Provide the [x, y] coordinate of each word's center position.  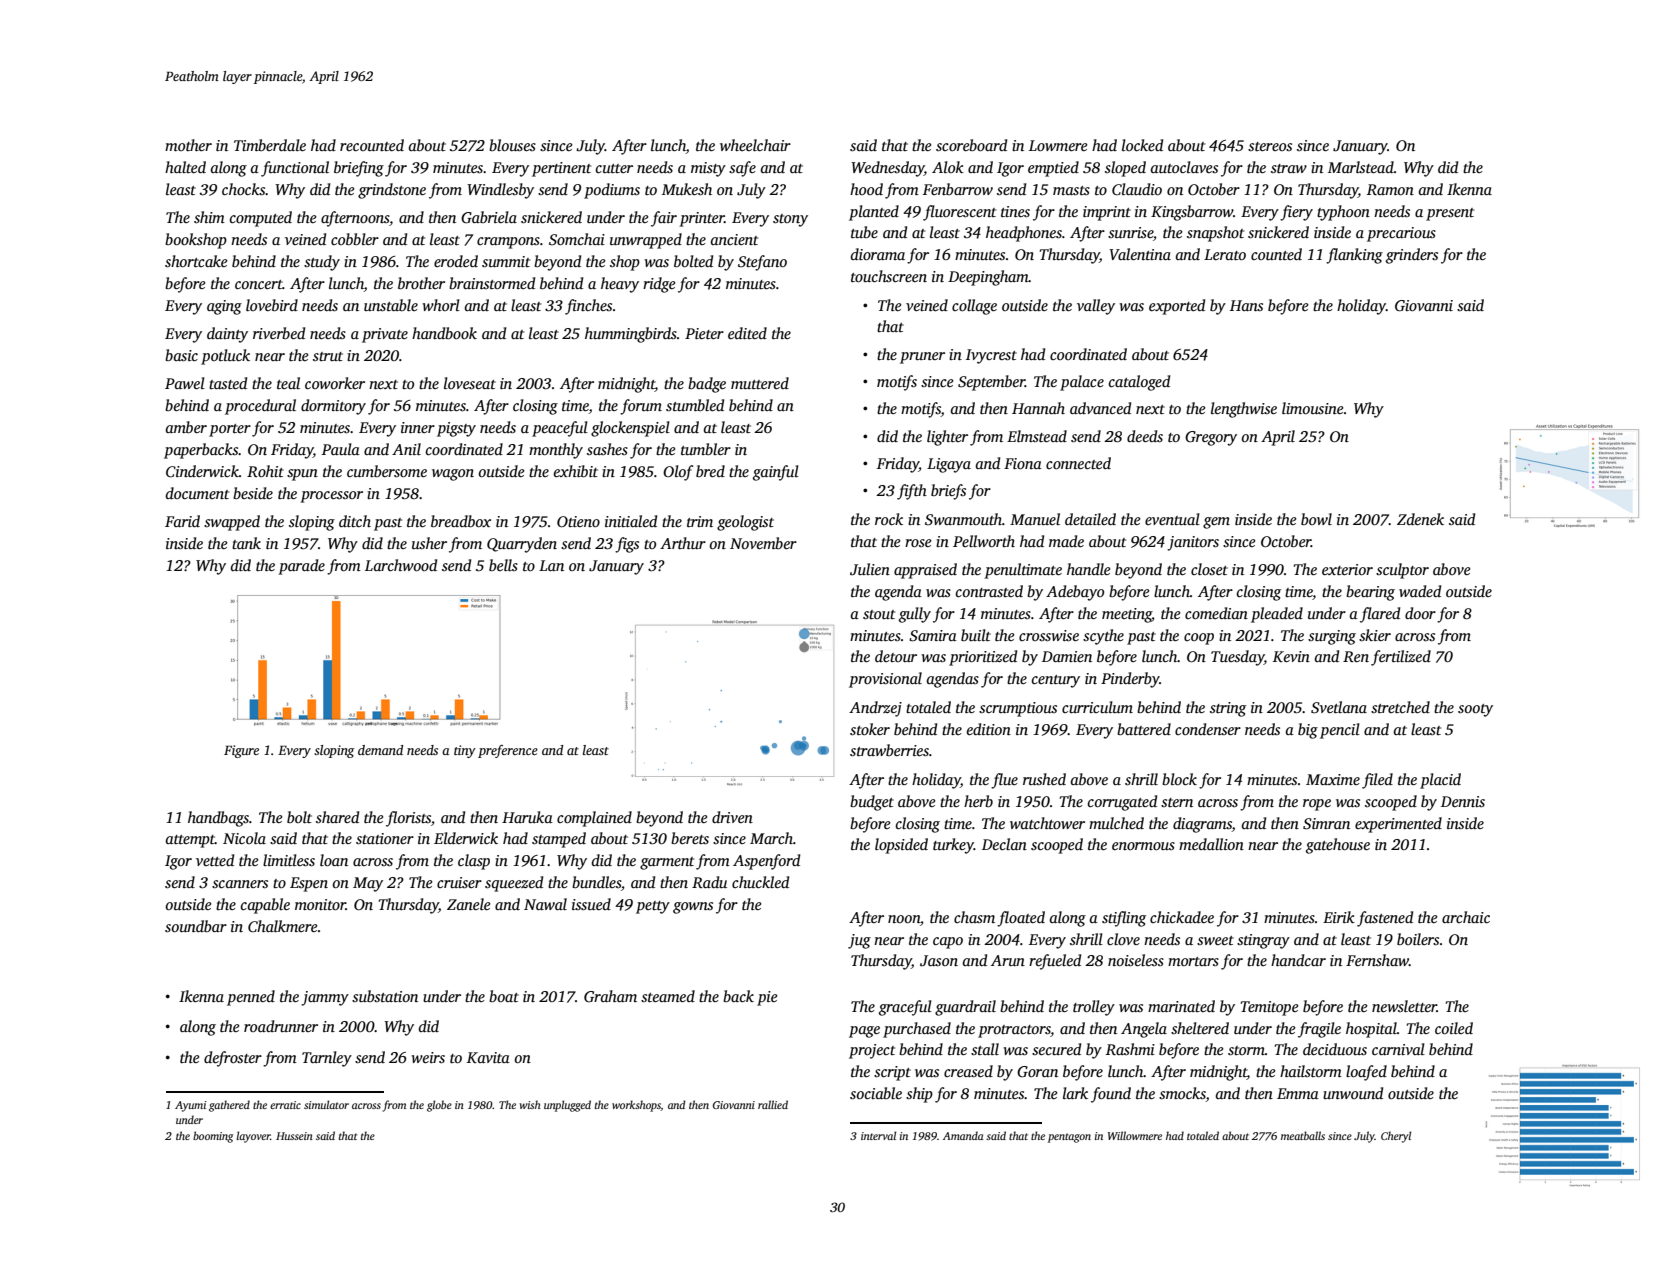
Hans [1246, 305]
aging [224, 307]
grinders [1412, 256]
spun [302, 475]
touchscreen [889, 276]
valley [1096, 307]
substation [385, 996]
